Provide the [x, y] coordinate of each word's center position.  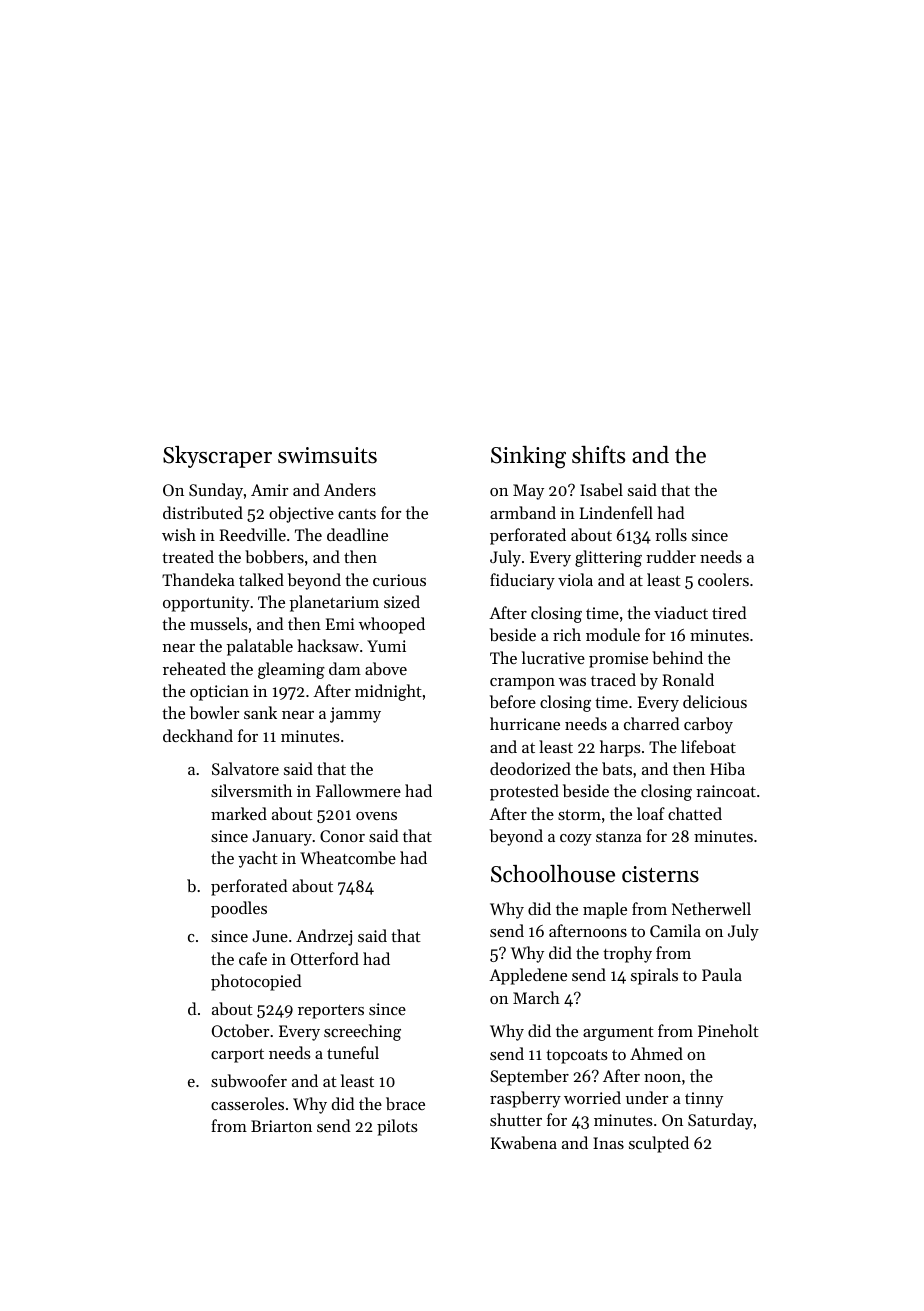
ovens [376, 816]
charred [651, 723]
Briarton [281, 1126]
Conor [342, 836]
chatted [695, 813]
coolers [723, 579]
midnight [388, 692]
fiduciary [522, 581]
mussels [219, 623]
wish [179, 534]
